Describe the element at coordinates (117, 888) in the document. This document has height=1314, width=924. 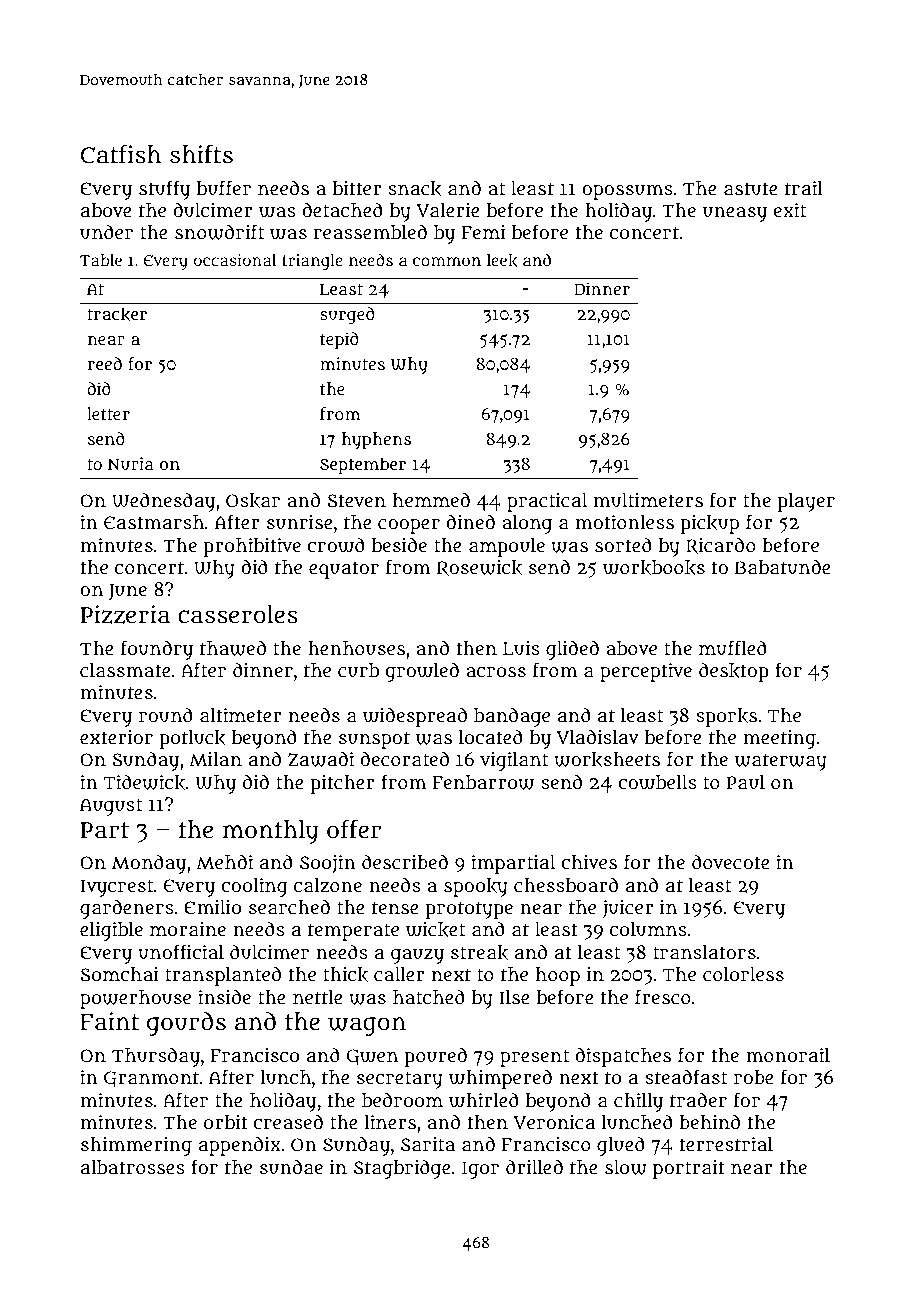
I see `Ivycrest` at that location.
